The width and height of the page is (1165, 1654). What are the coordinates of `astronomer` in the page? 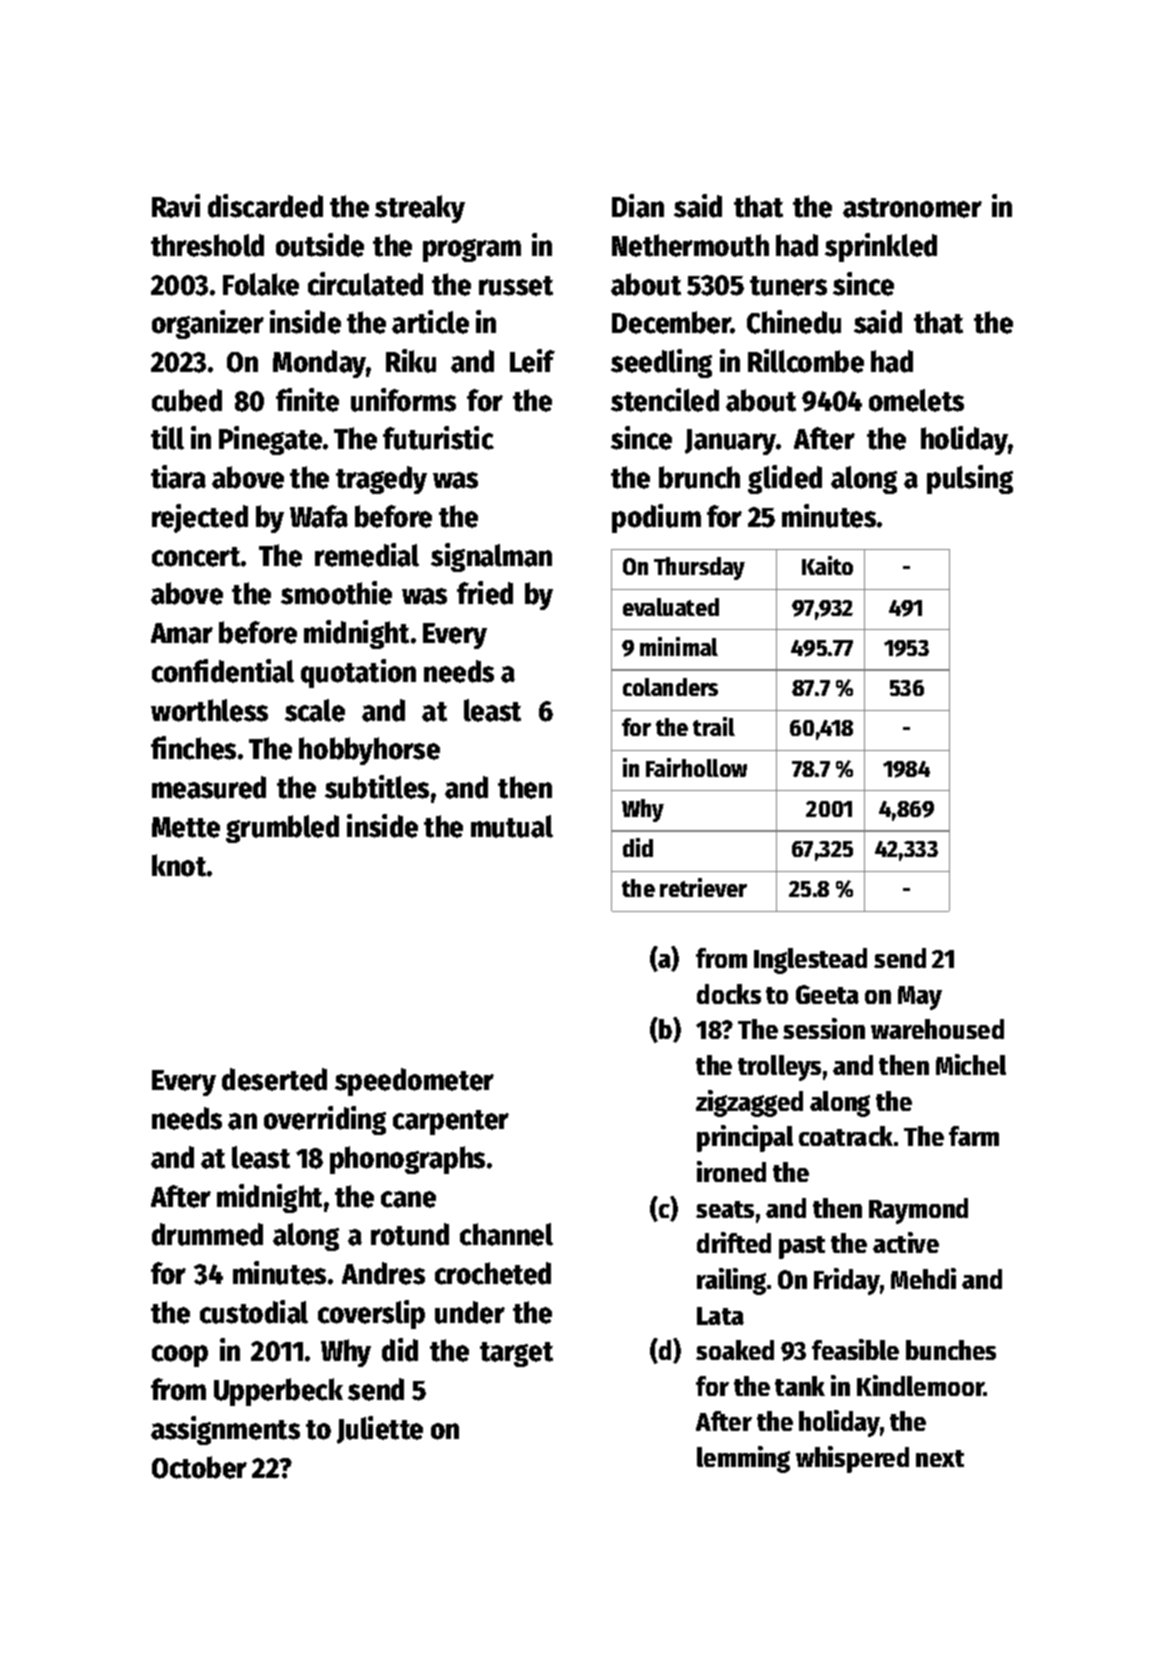 It's located at (912, 208).
